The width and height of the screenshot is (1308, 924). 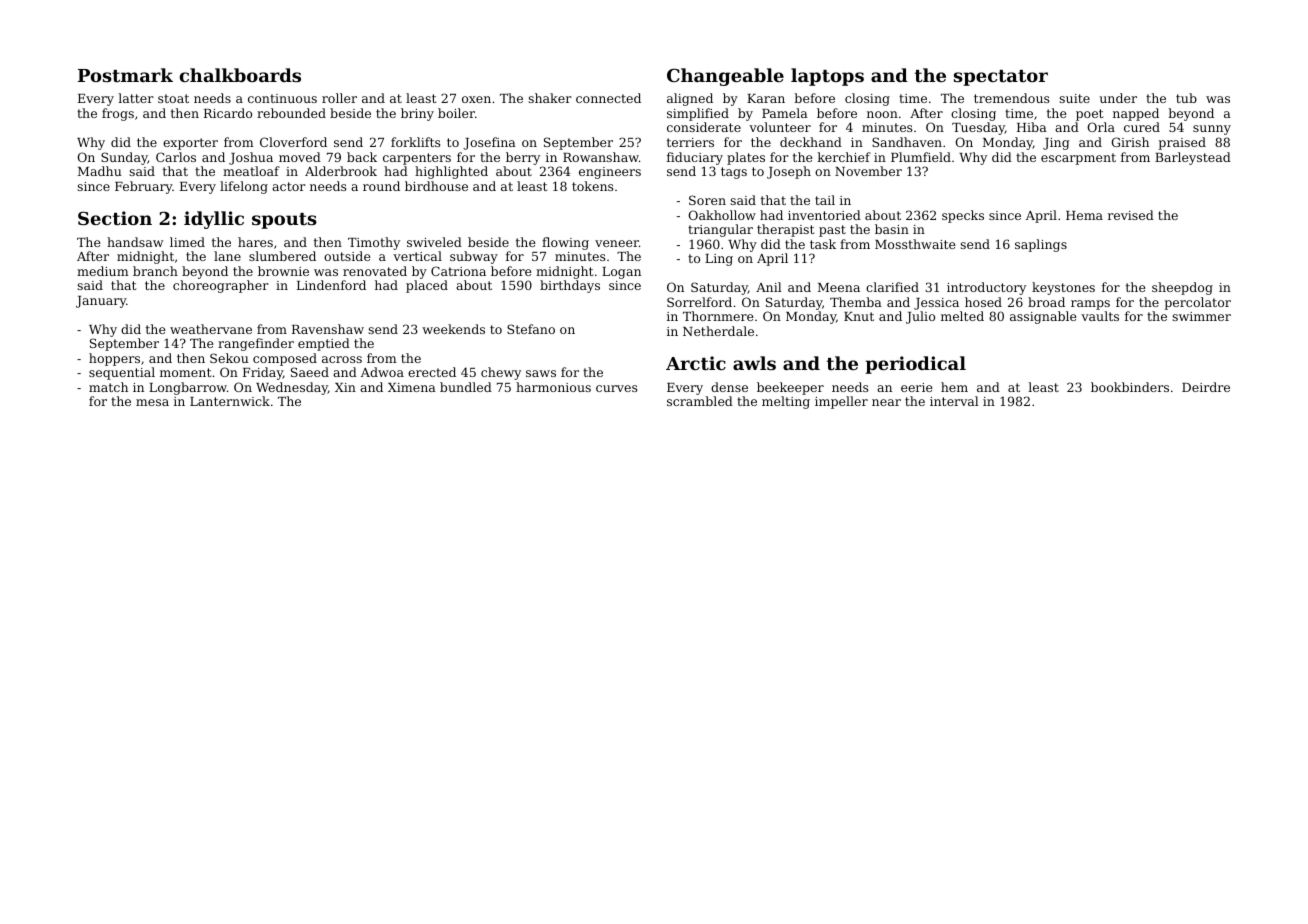 What do you see at coordinates (1130, 387) in the screenshot?
I see `bookbinders` at bounding box center [1130, 387].
